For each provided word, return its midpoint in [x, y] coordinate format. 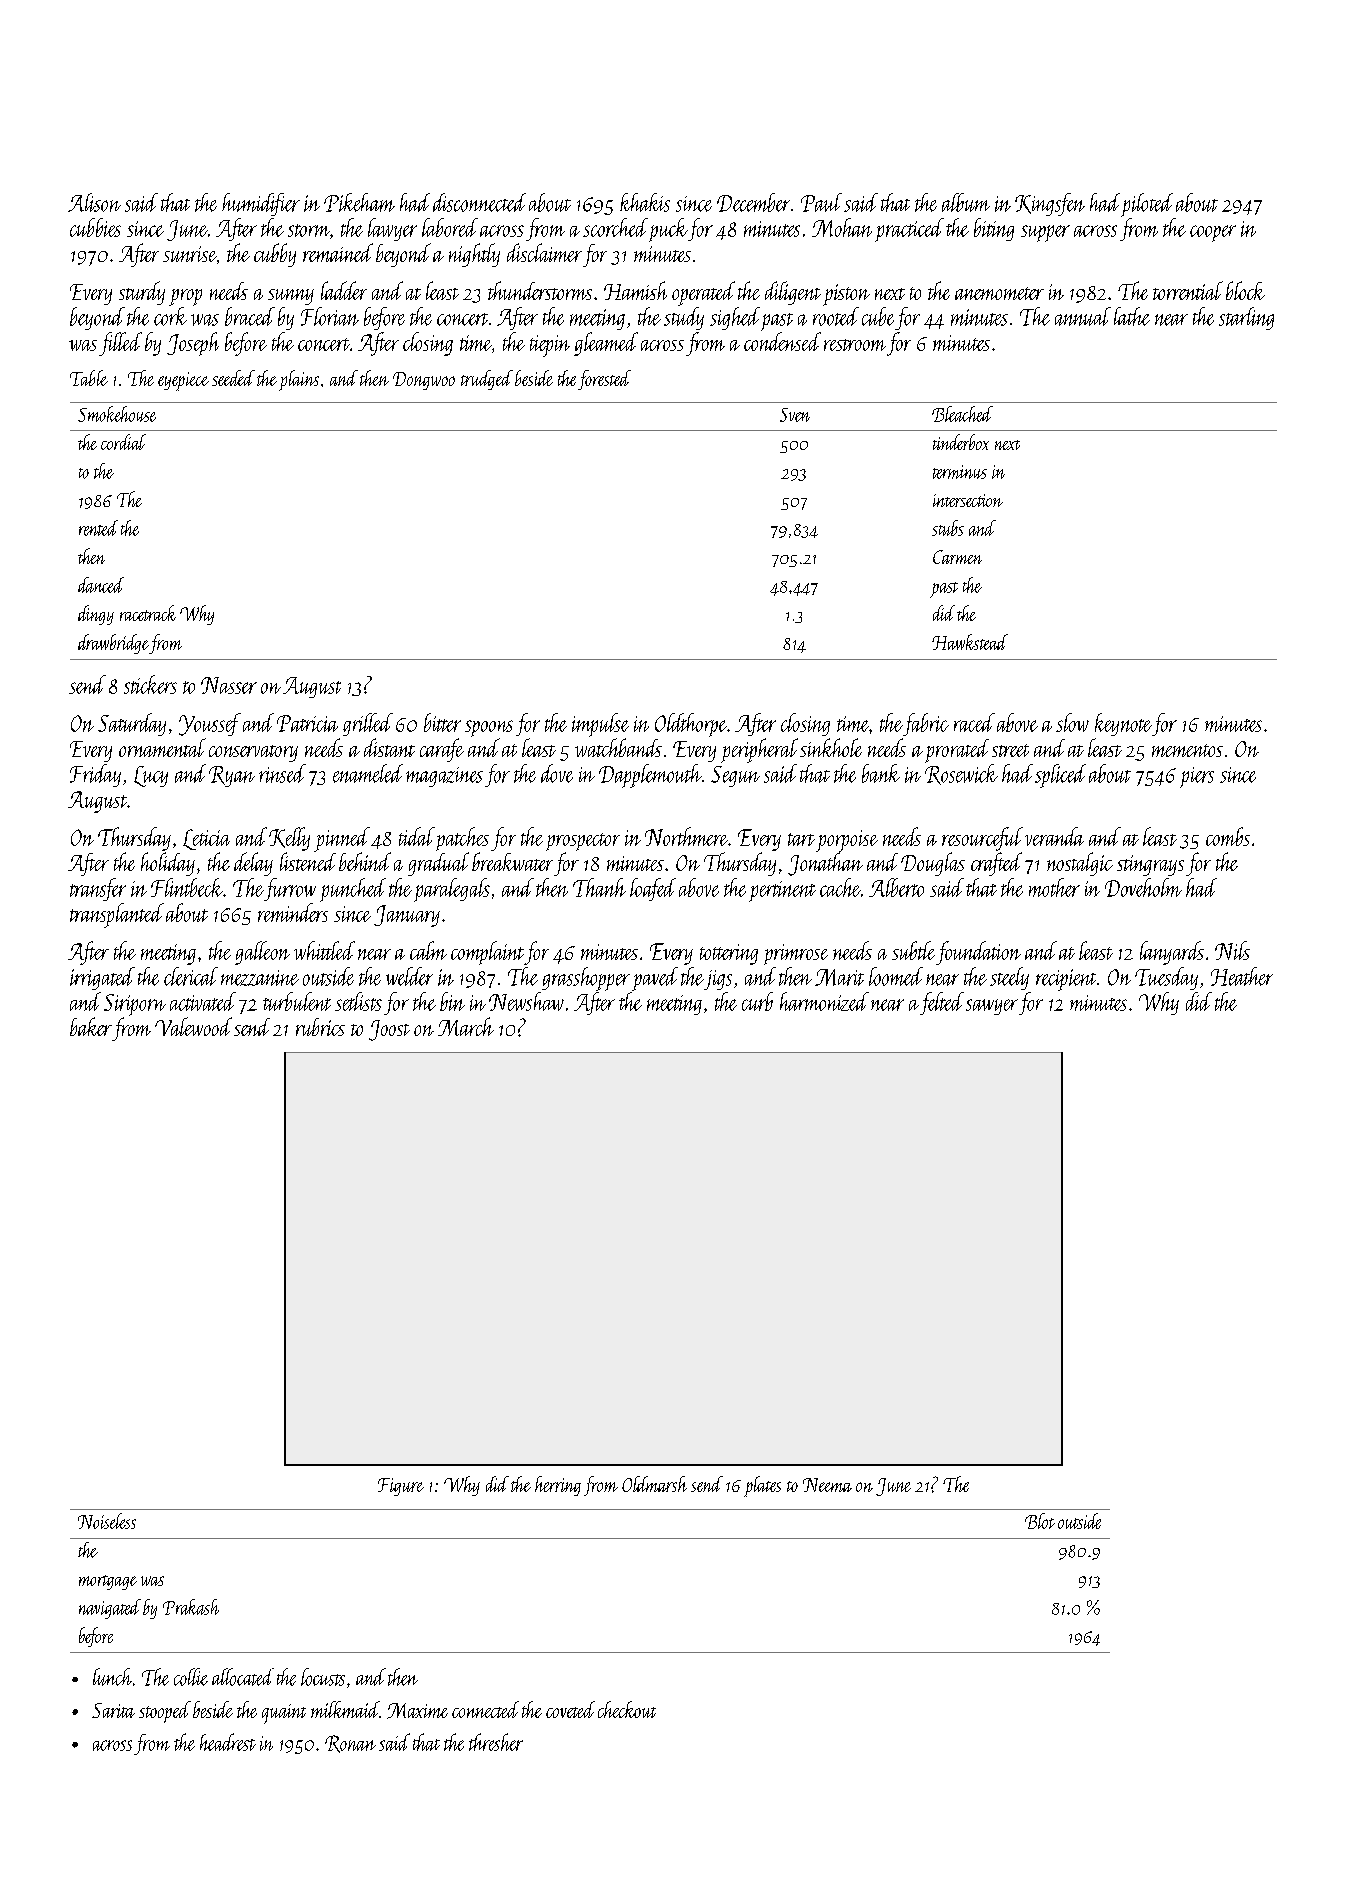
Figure [401, 1487]
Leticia [206, 839]
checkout [627, 1709]
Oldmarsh [654, 1484]
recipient [1066, 980]
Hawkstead [970, 642]
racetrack [148, 613]
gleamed [606, 344]
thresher [496, 1742]
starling [1246, 318]
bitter [442, 722]
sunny [291, 297]
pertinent [782, 891]
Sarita [113, 1710]
